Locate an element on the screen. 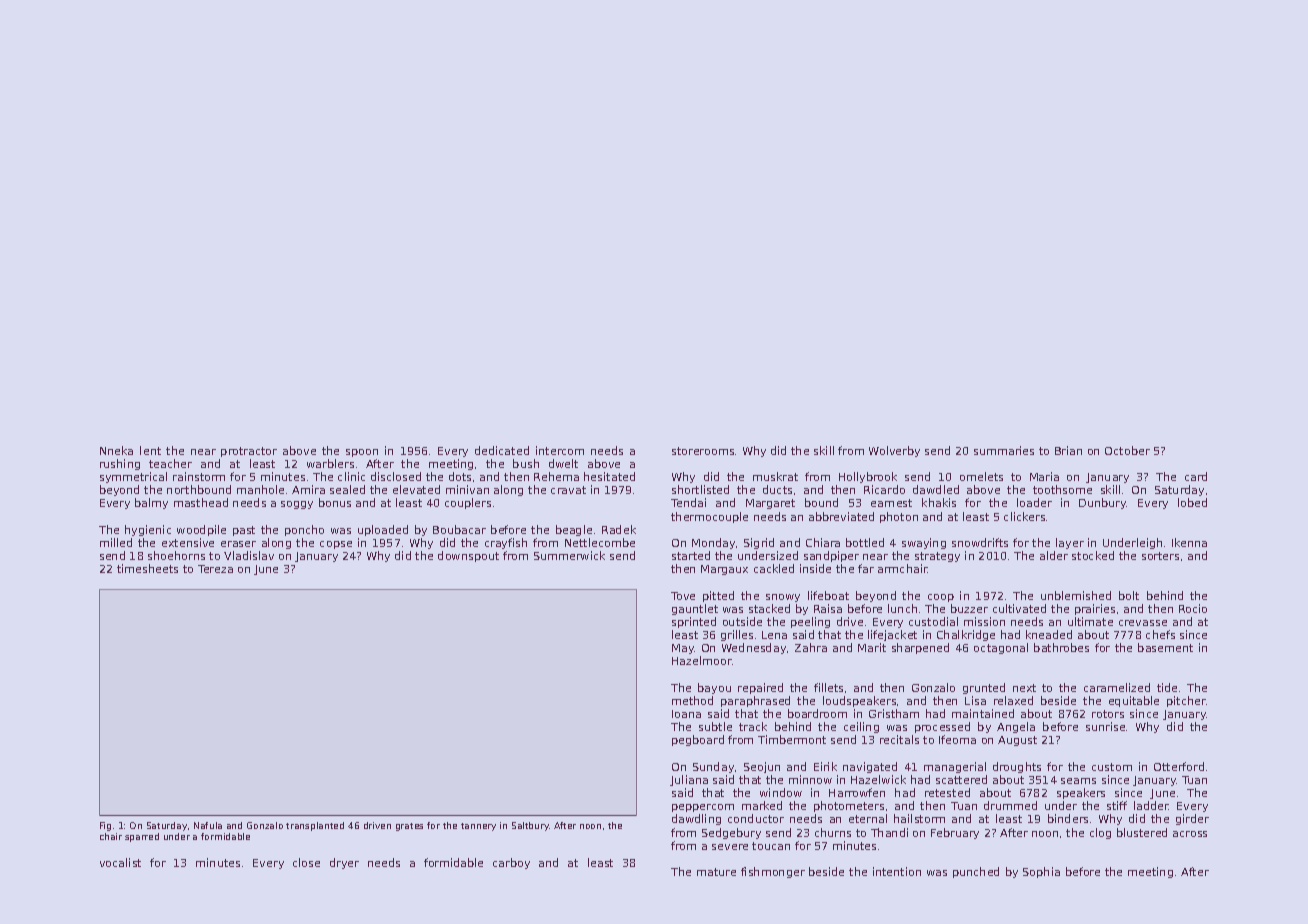 The image size is (1308, 924). masthead is located at coordinates (201, 502).
